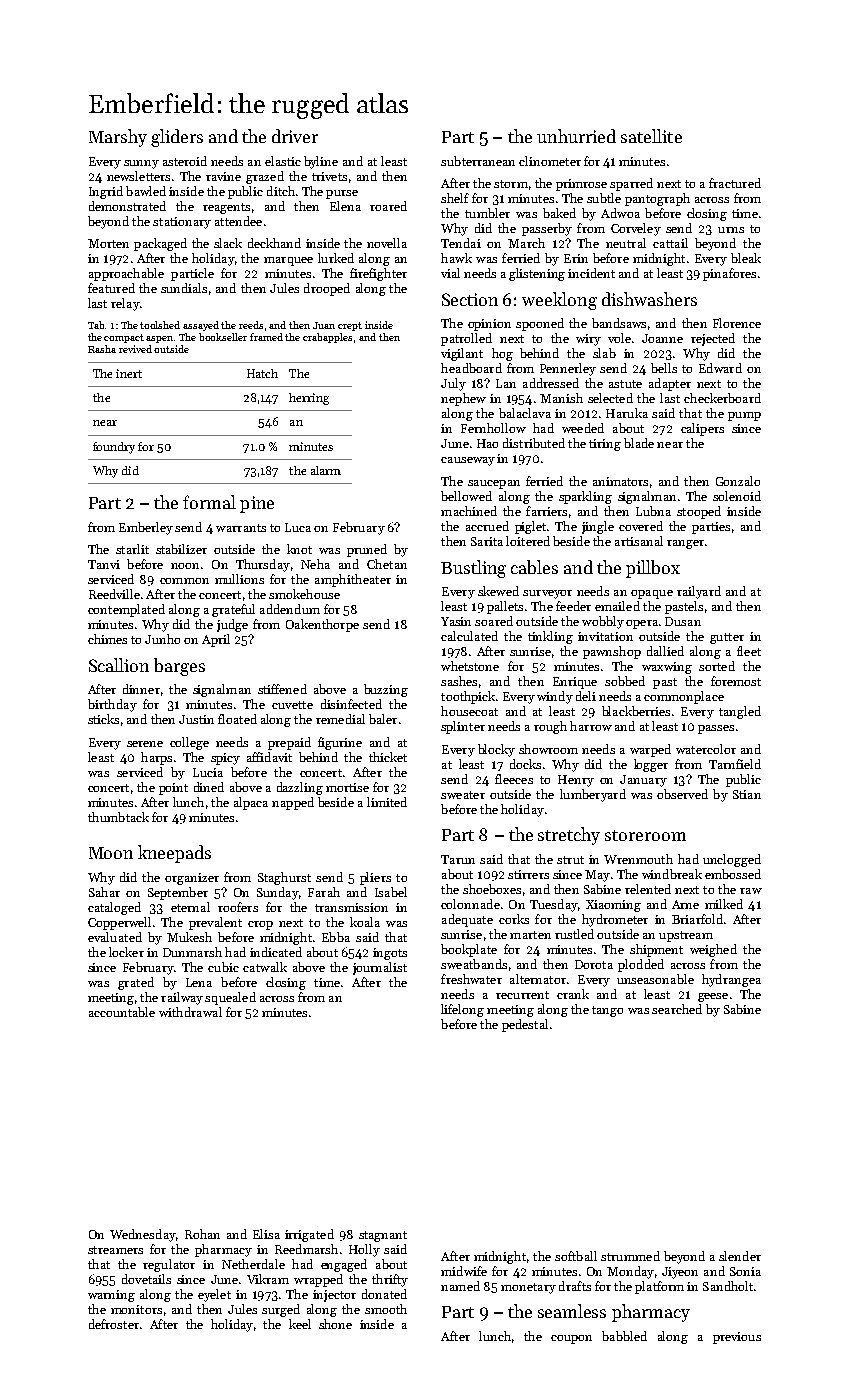 This document has height=1400, width=849. Describe the element at coordinates (190, 1012) in the document. I see `withdrawal` at that location.
